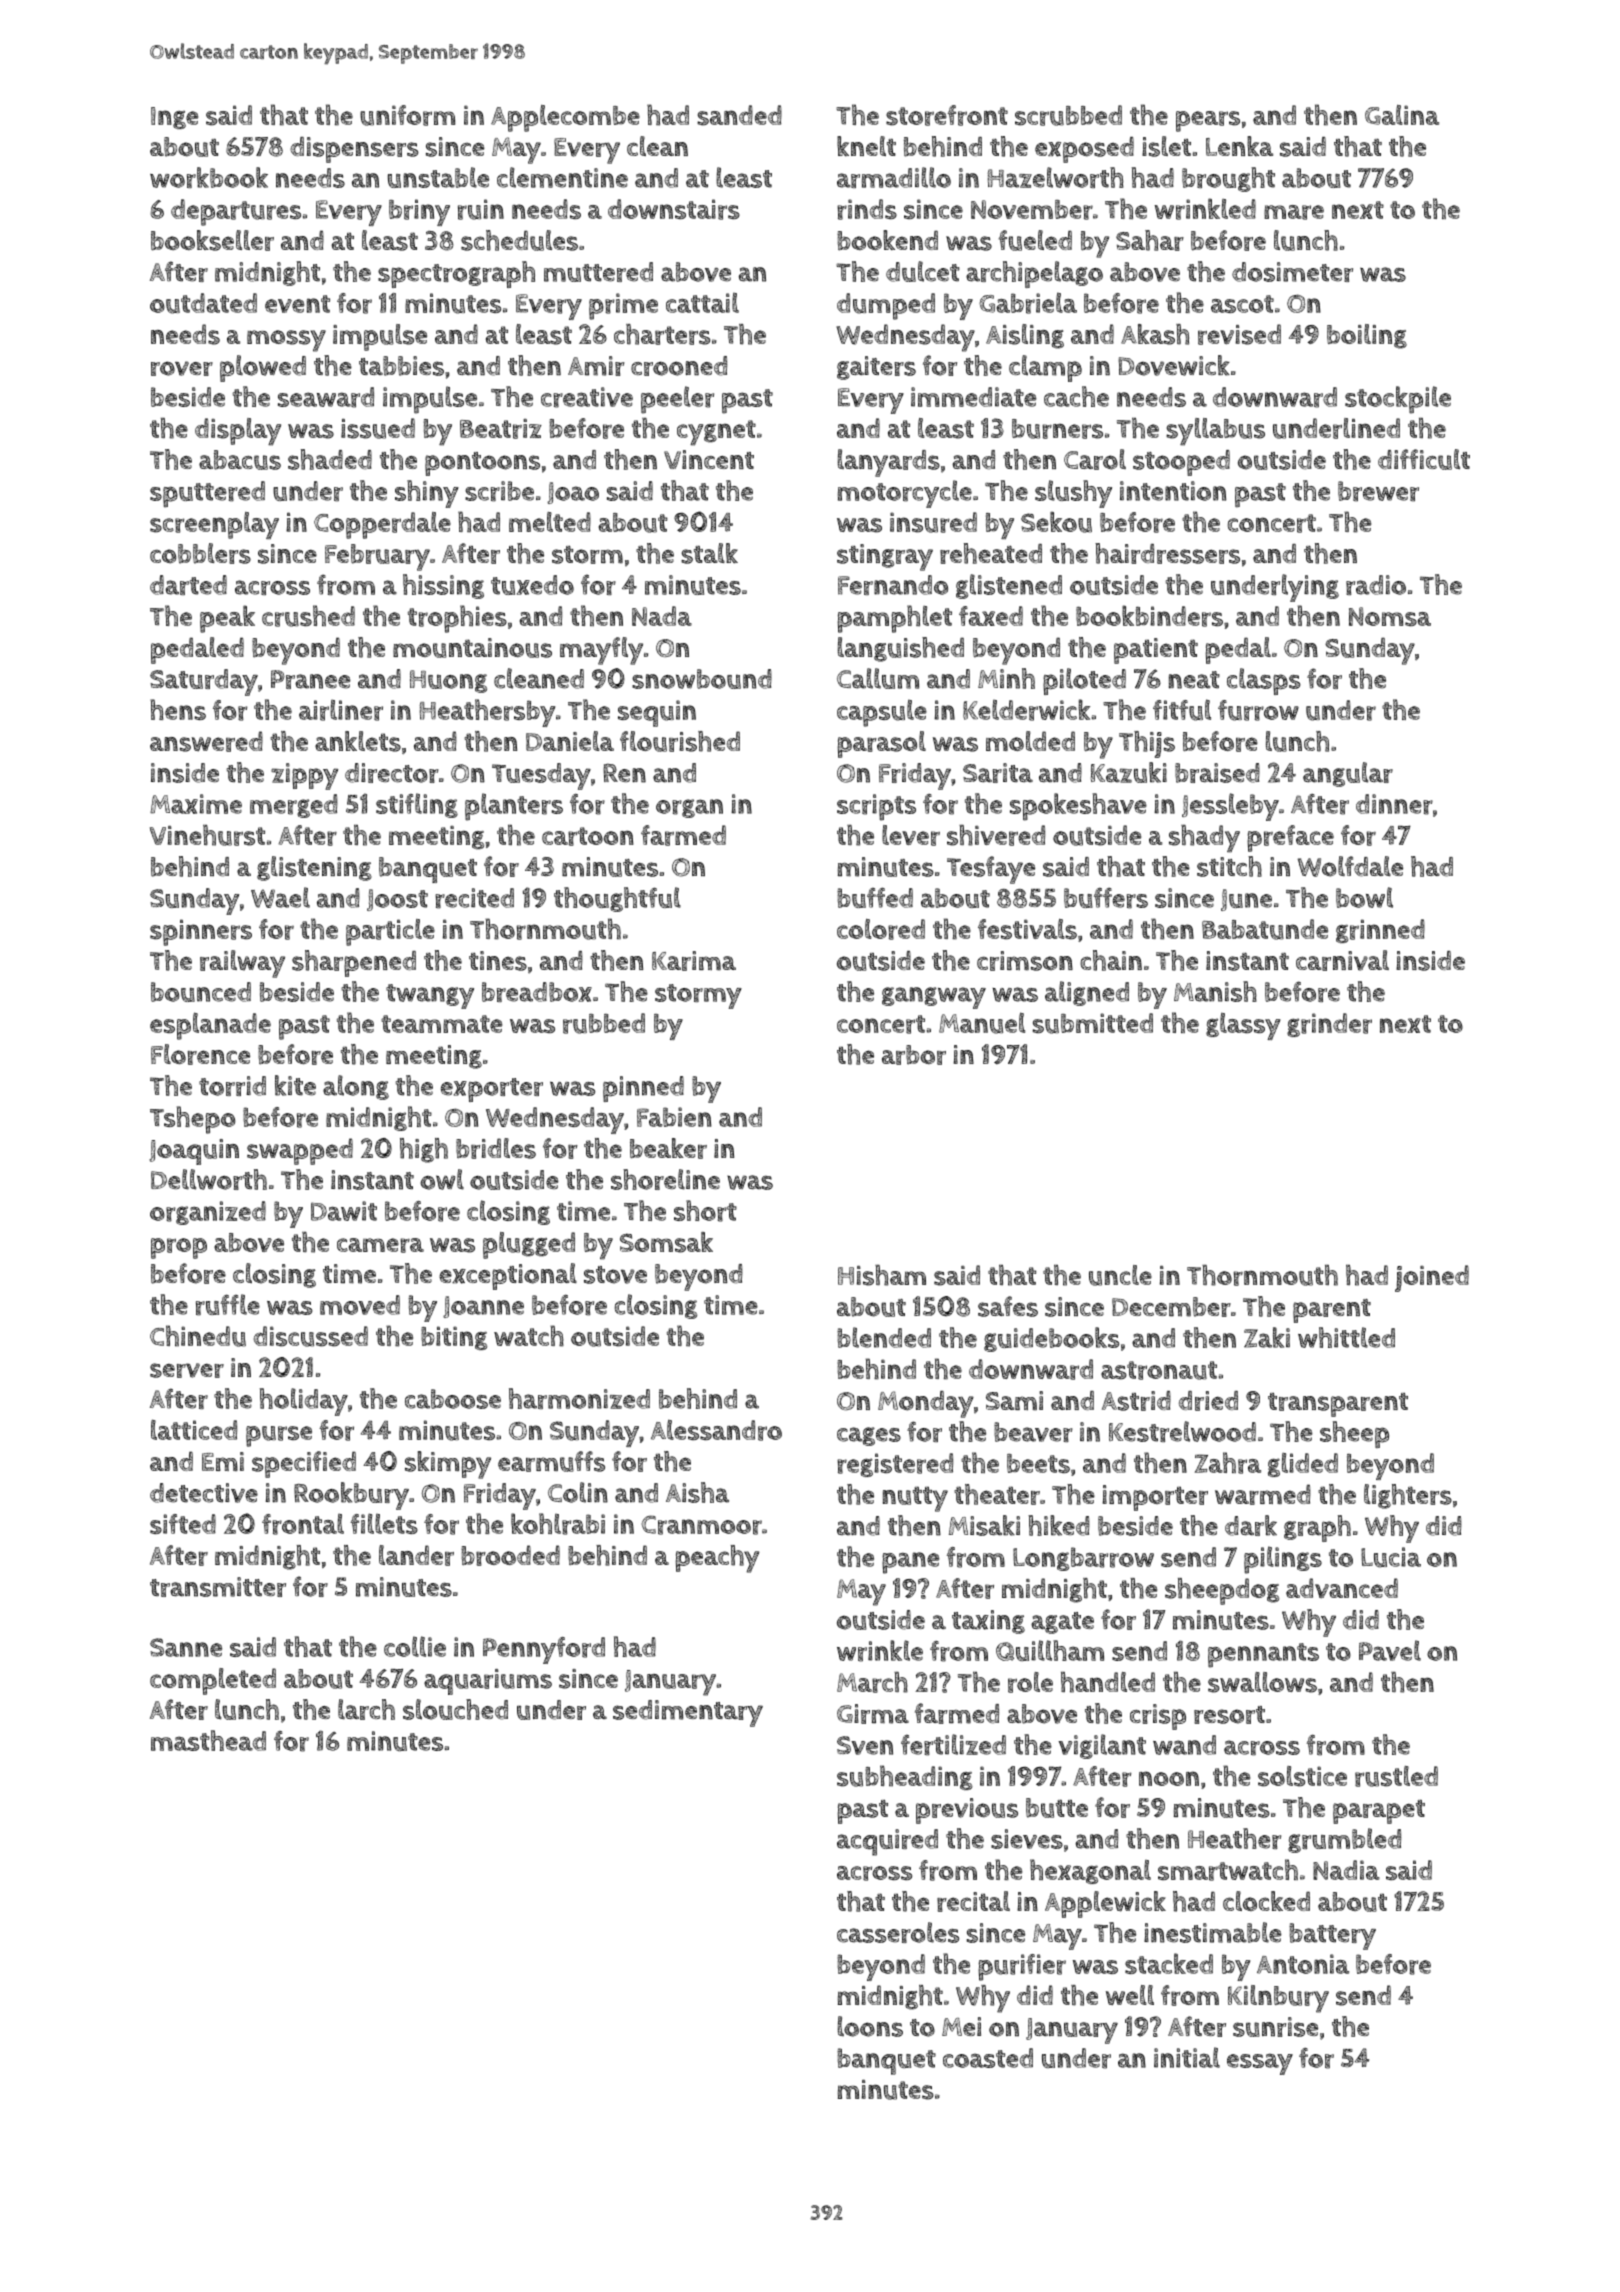  What do you see at coordinates (1182, 1431) in the page?
I see `Kestrelwood` at bounding box center [1182, 1431].
